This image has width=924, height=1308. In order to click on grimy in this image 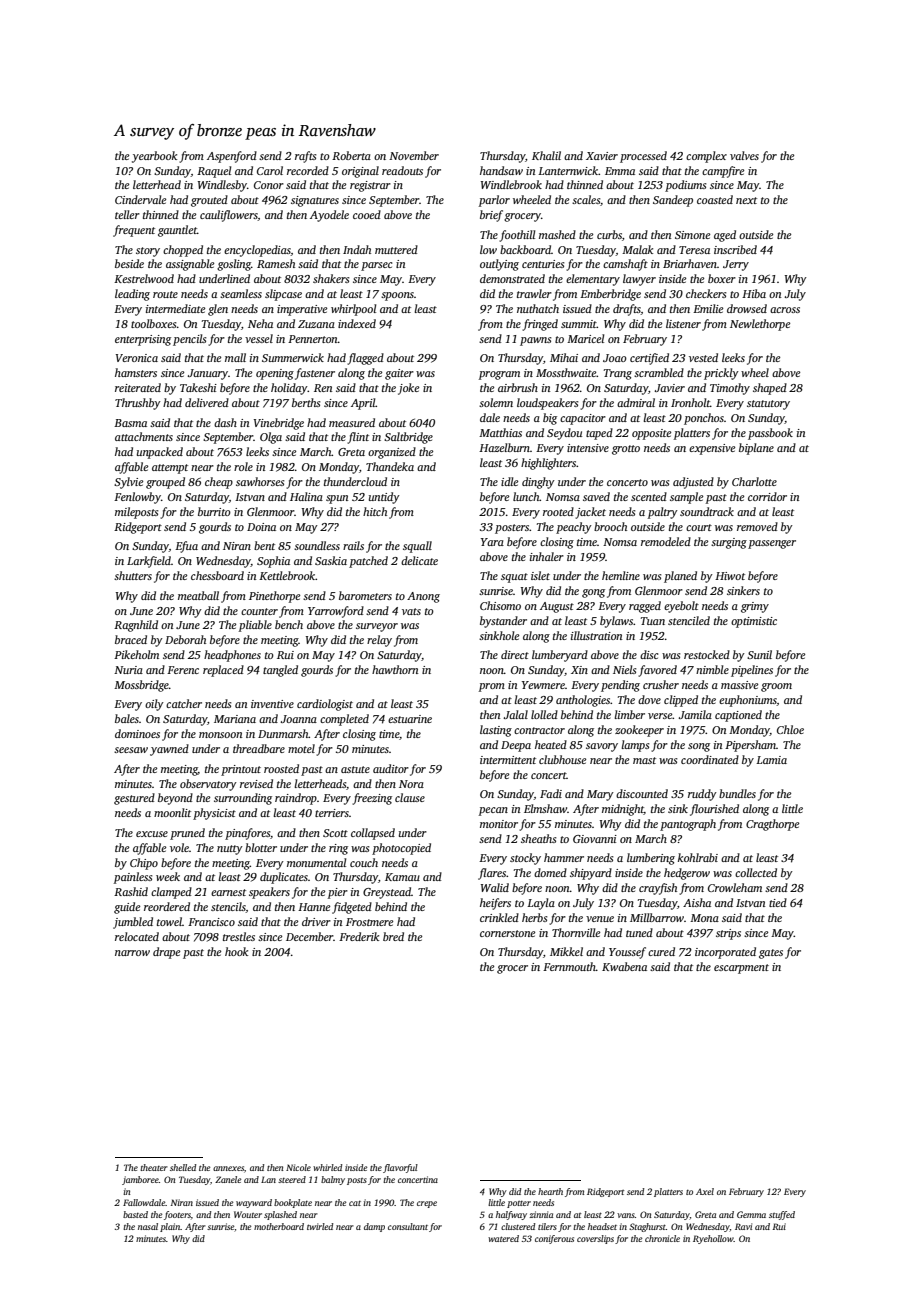, I will do `click(755, 607)`.
